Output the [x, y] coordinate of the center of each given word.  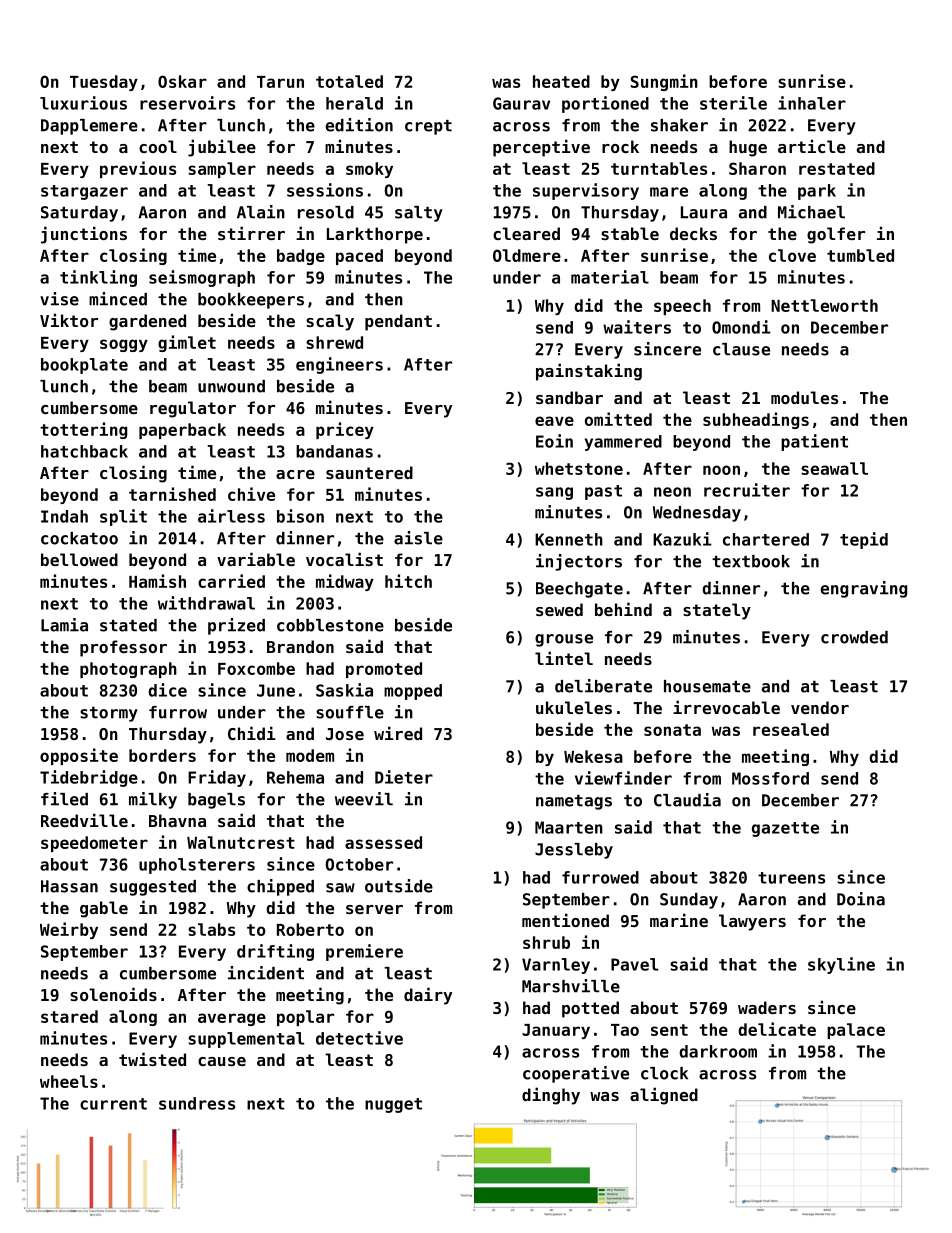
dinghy [551, 1096]
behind [623, 609]
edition [359, 125]
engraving [864, 589]
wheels [69, 1081]
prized [236, 626]
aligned [664, 1096]
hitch [408, 581]
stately [717, 611]
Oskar [182, 81]
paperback [182, 431]
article [812, 146]
